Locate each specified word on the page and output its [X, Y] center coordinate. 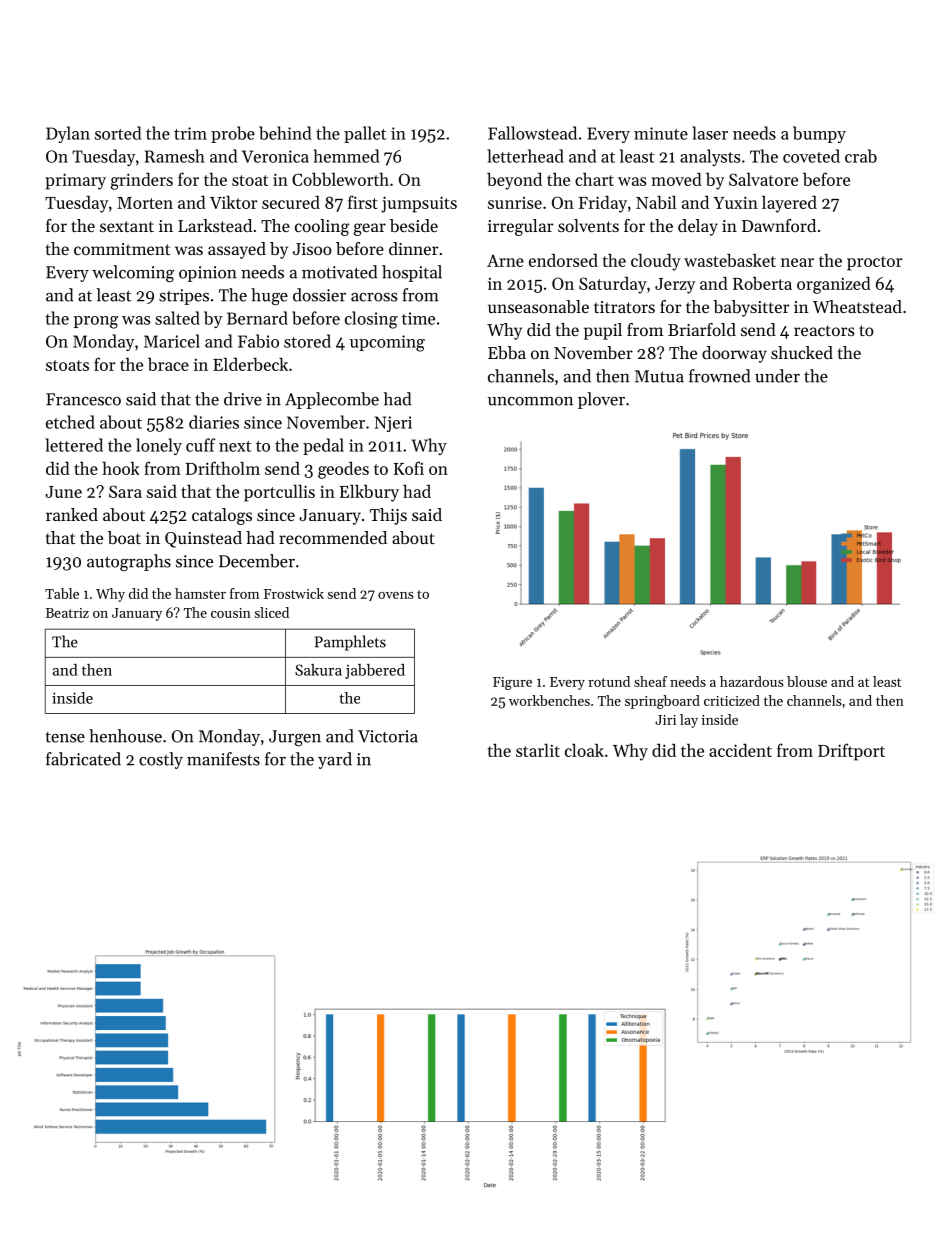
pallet [365, 134]
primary [75, 181]
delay [698, 227]
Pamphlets [350, 643]
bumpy [819, 134]
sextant [127, 226]
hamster [200, 593]
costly [161, 760]
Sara [125, 491]
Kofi [409, 468]
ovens [396, 595]
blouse [807, 681]
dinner [414, 248]
